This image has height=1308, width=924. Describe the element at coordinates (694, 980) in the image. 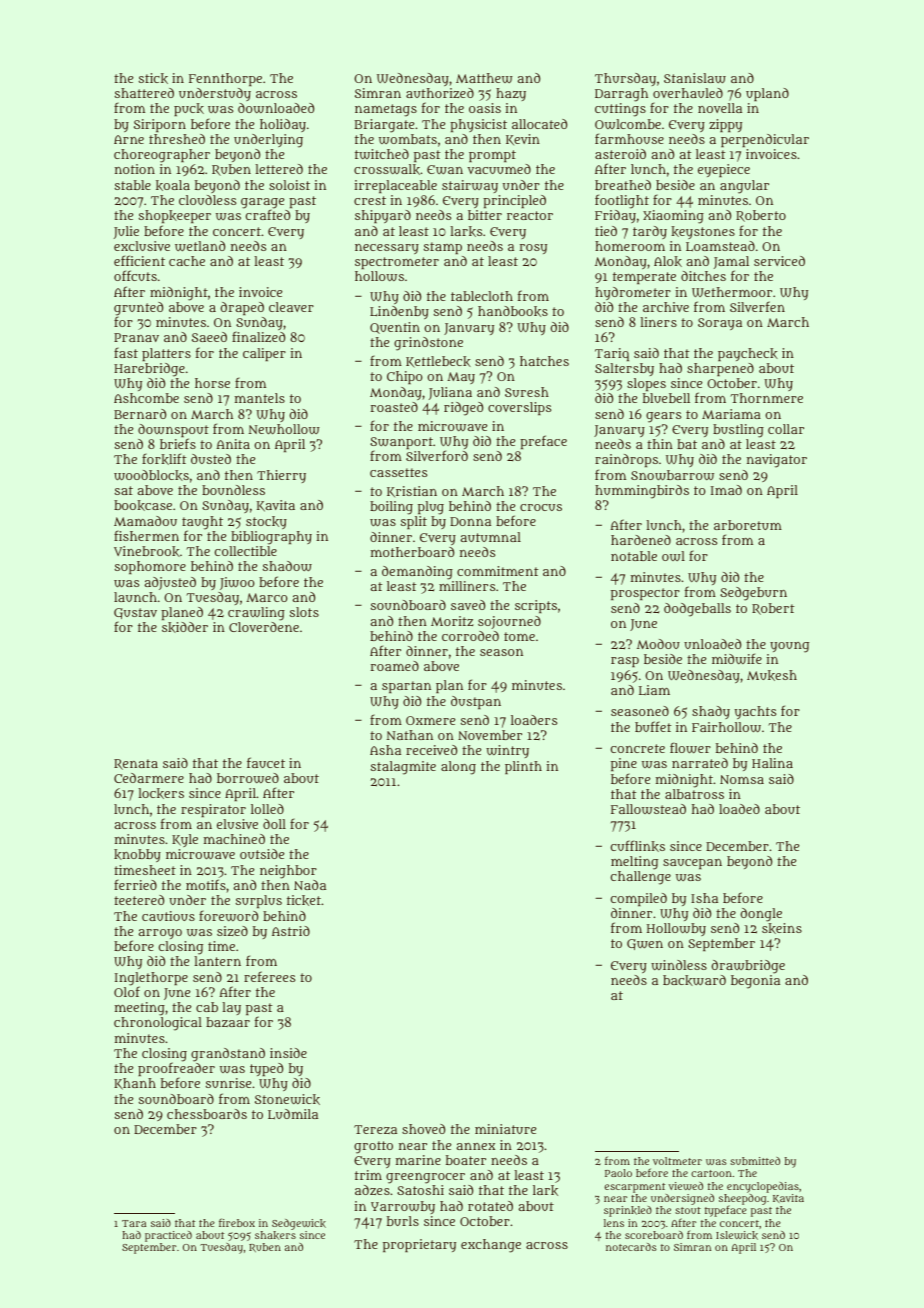

I see `backward` at that location.
